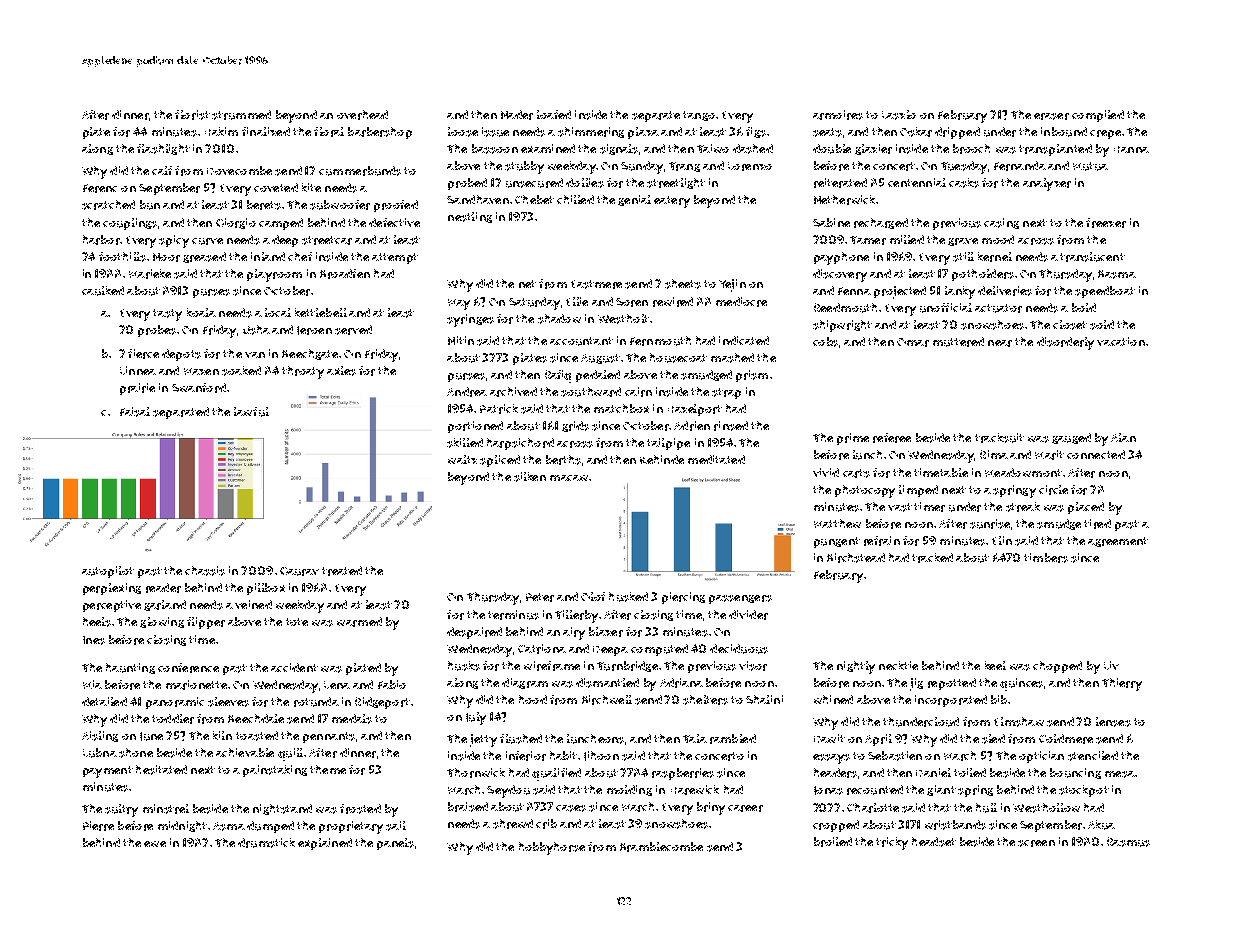 The height and width of the screenshot is (952, 1233). Describe the element at coordinates (167, 315) in the screenshot. I see `tasty` at that location.
